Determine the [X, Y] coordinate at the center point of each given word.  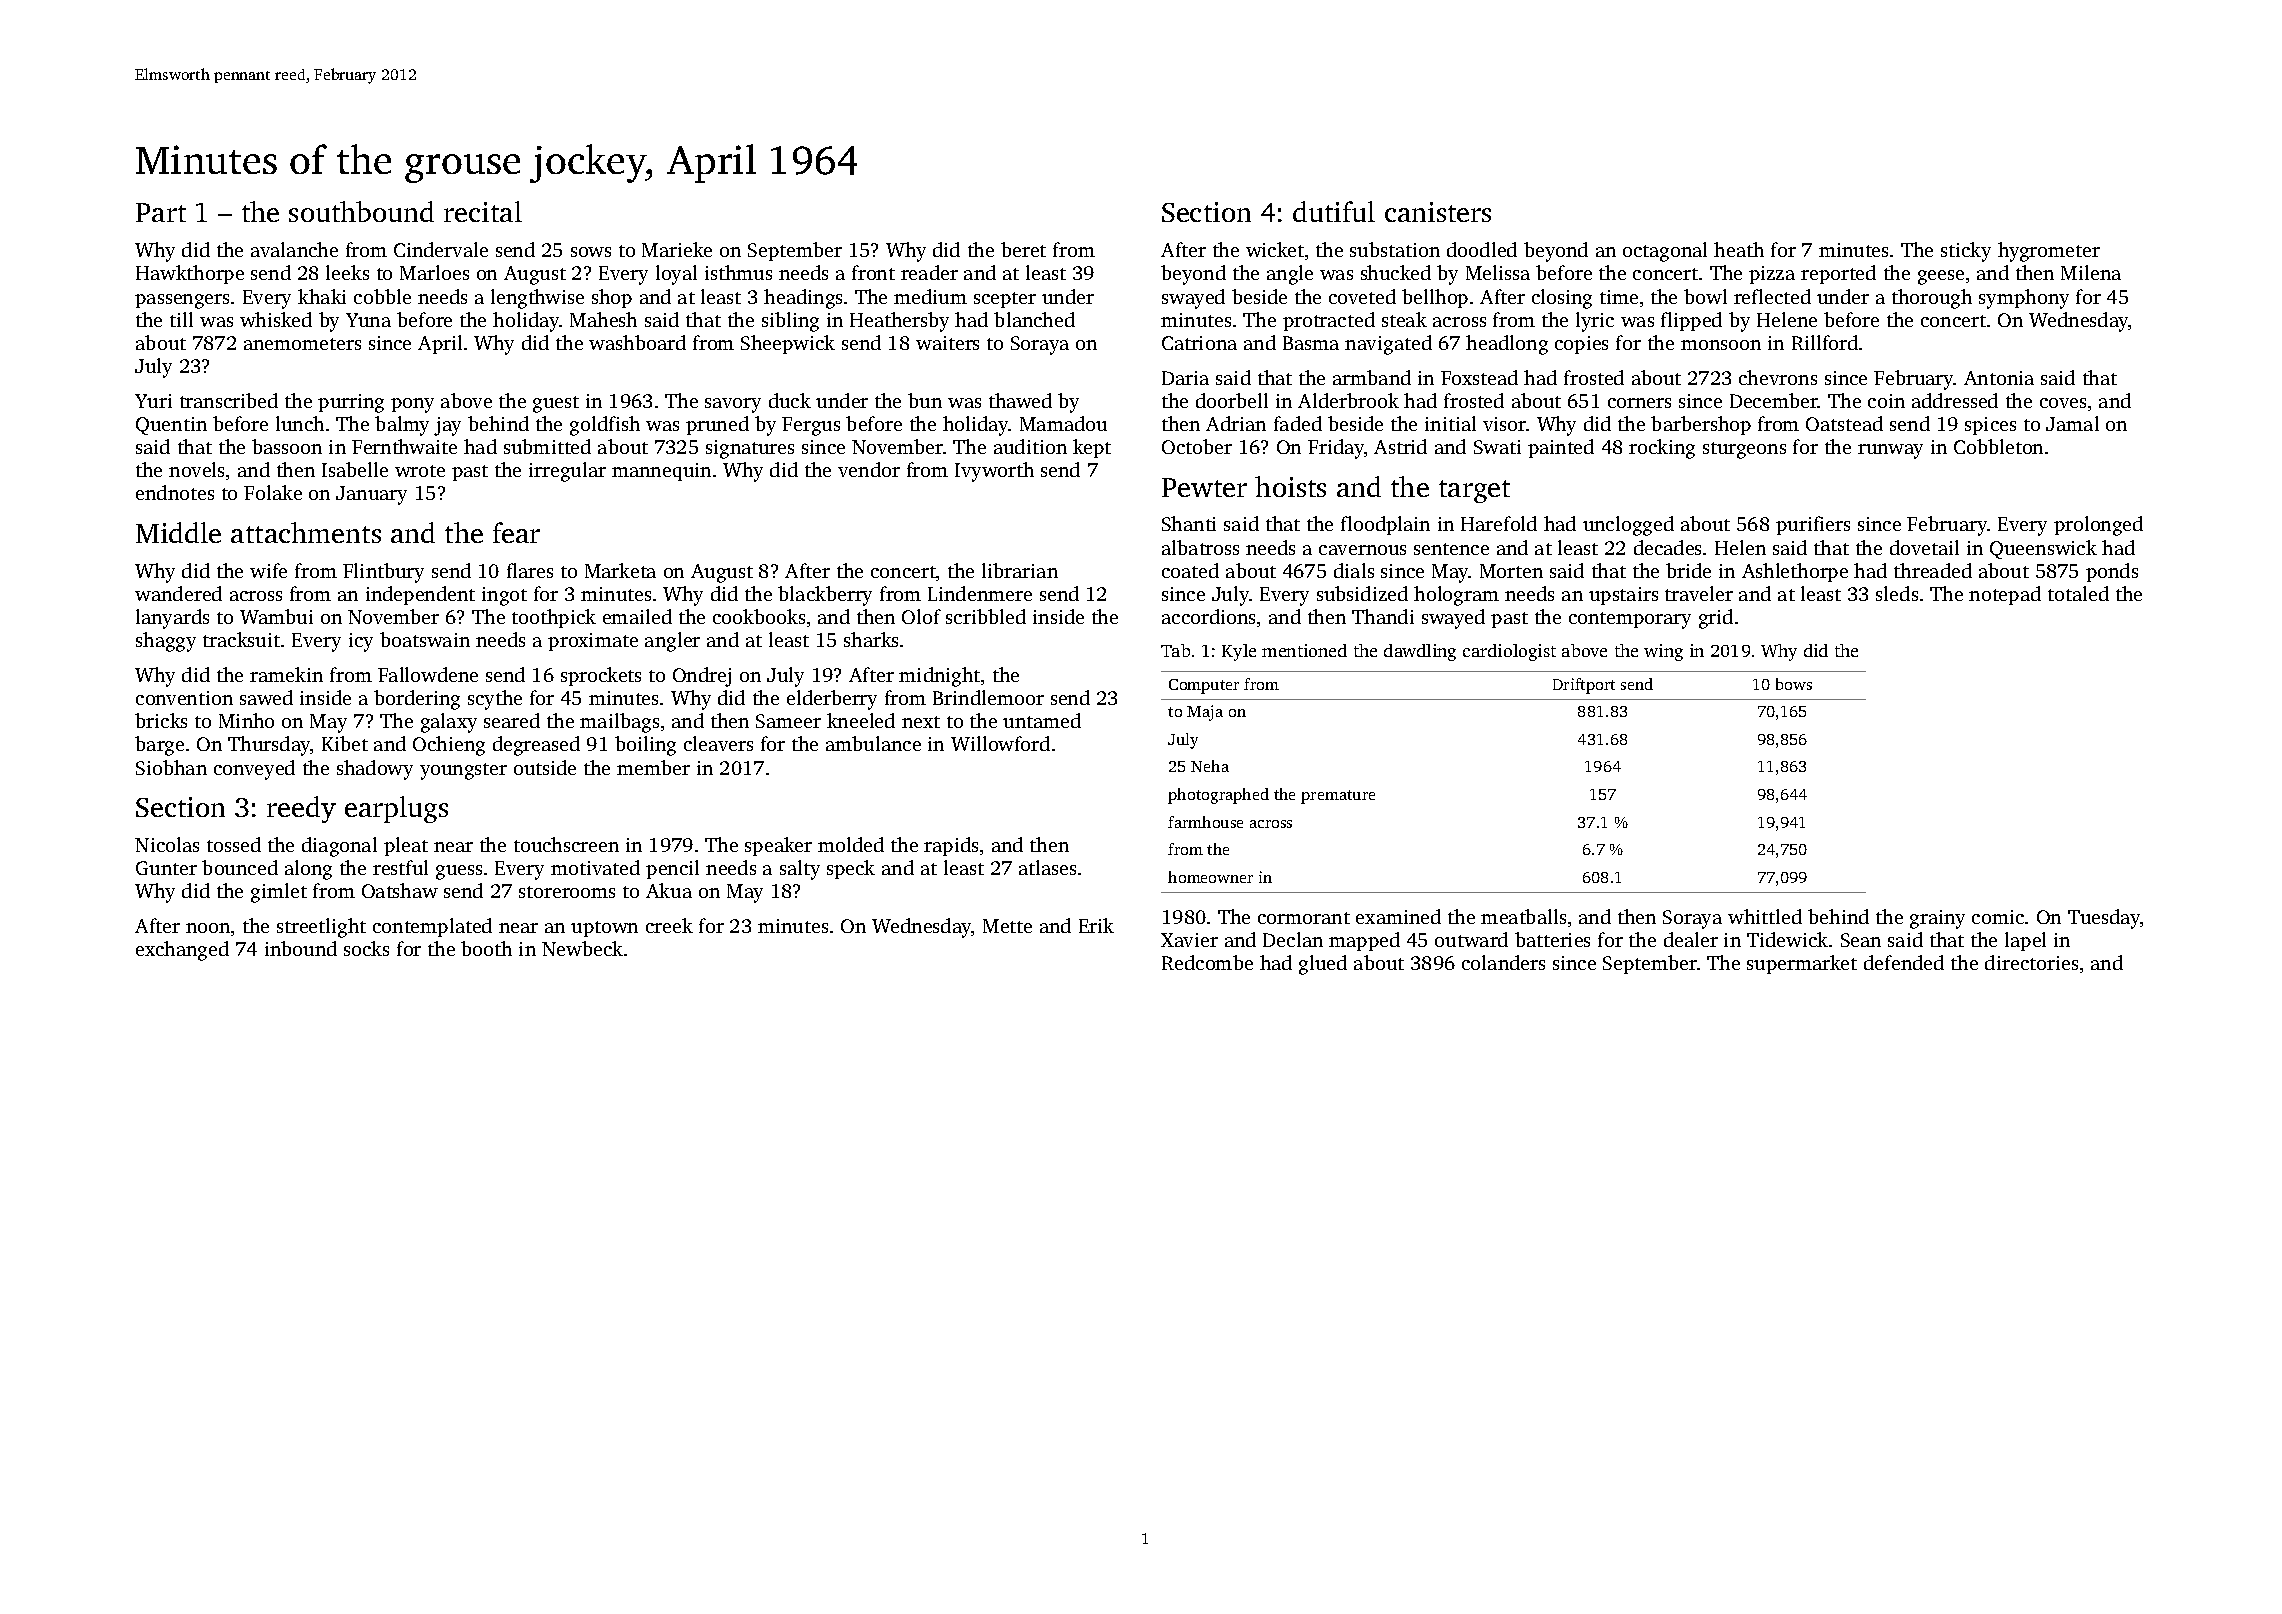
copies [1581, 345]
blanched [1034, 319]
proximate [593, 642]
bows [1794, 684]
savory [733, 405]
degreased [536, 746]
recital [483, 211]
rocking [1662, 449]
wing [1663, 652]
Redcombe [1207, 962]
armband [1372, 377]
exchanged [182, 951]
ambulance [873, 743]
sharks [871, 639]
